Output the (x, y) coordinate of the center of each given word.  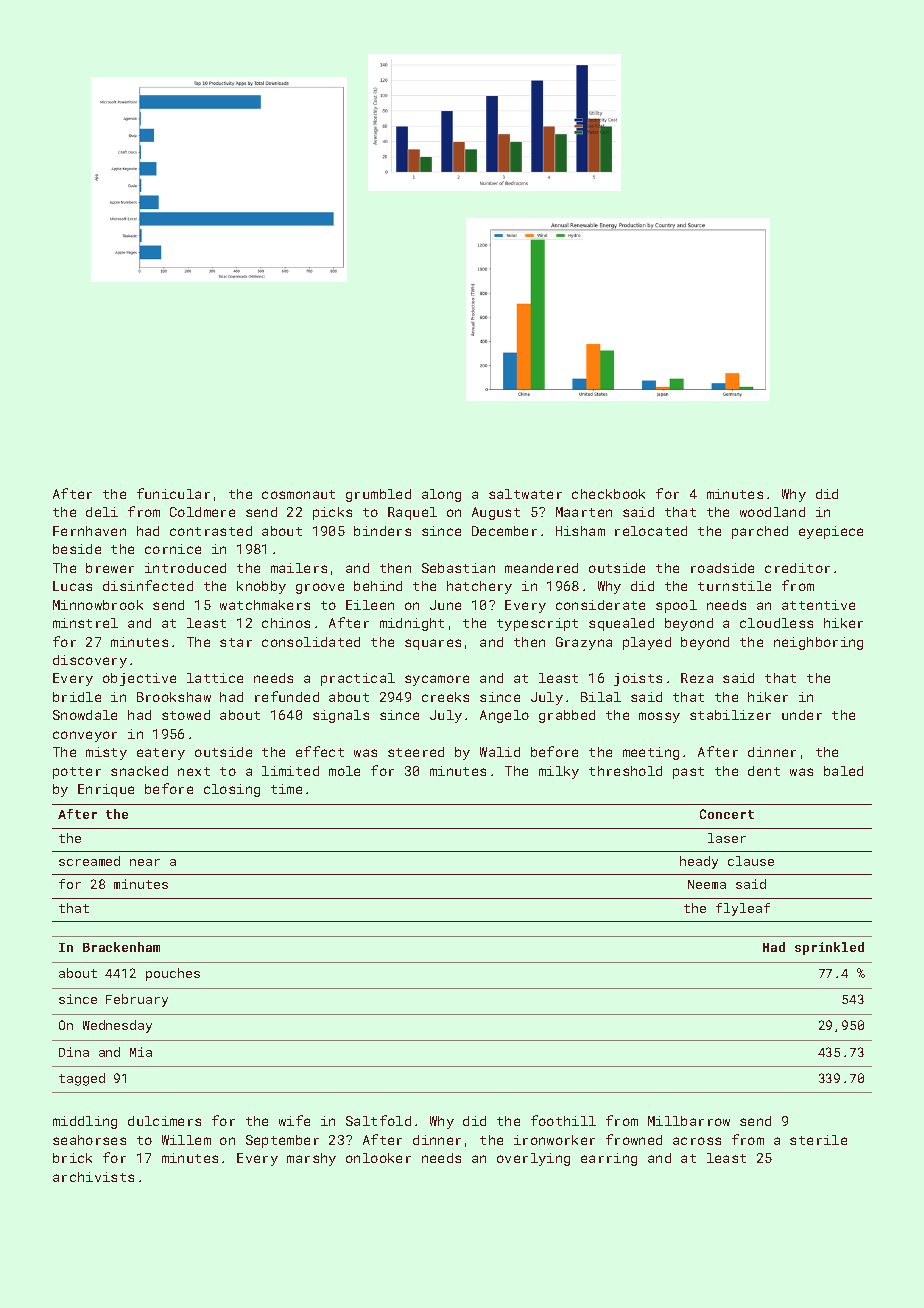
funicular (173, 493)
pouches (173, 974)
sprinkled (829, 948)
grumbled (378, 495)
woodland (772, 512)
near (145, 862)
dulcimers (164, 1121)
